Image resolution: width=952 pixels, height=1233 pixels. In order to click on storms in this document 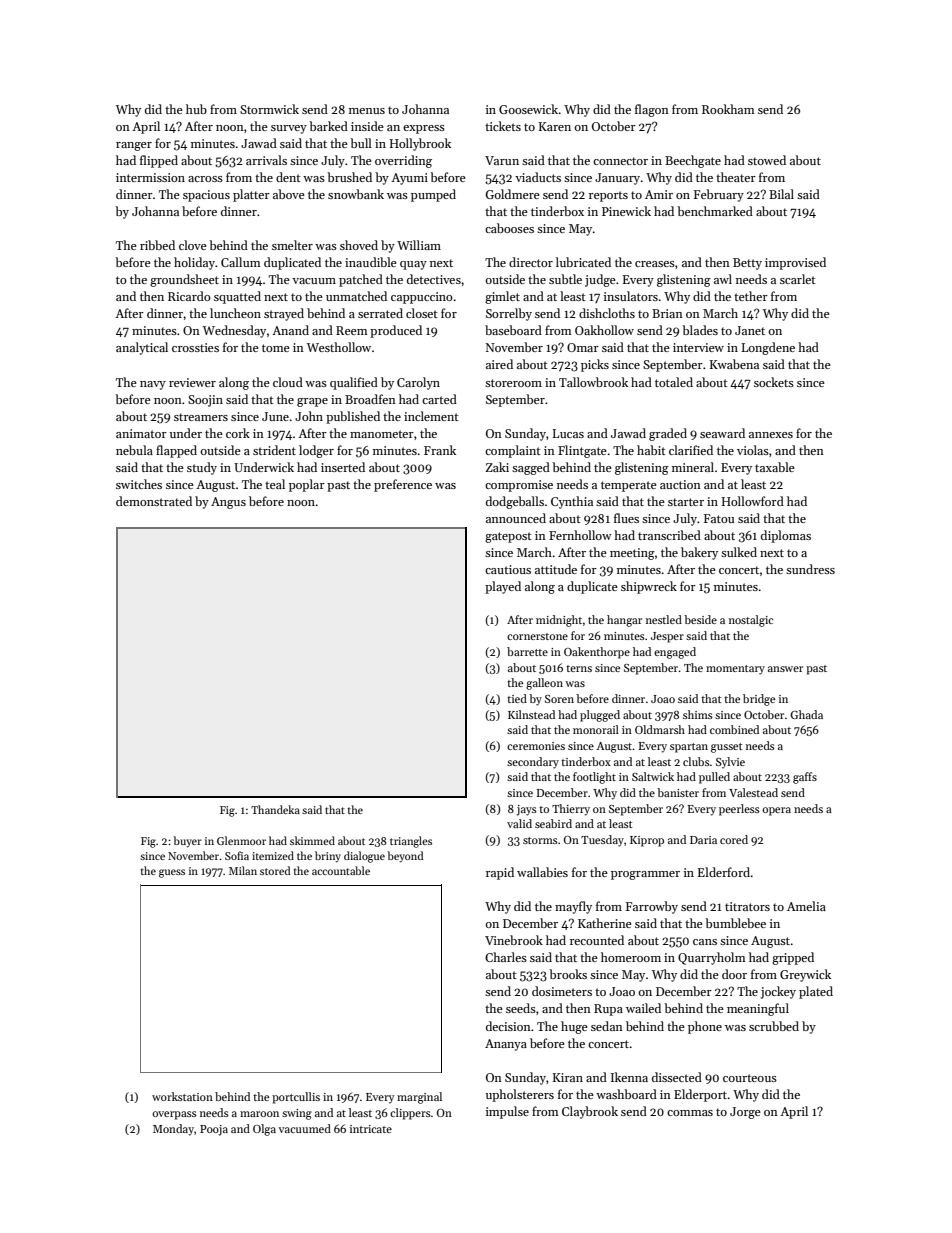, I will do `click(540, 840)`.
